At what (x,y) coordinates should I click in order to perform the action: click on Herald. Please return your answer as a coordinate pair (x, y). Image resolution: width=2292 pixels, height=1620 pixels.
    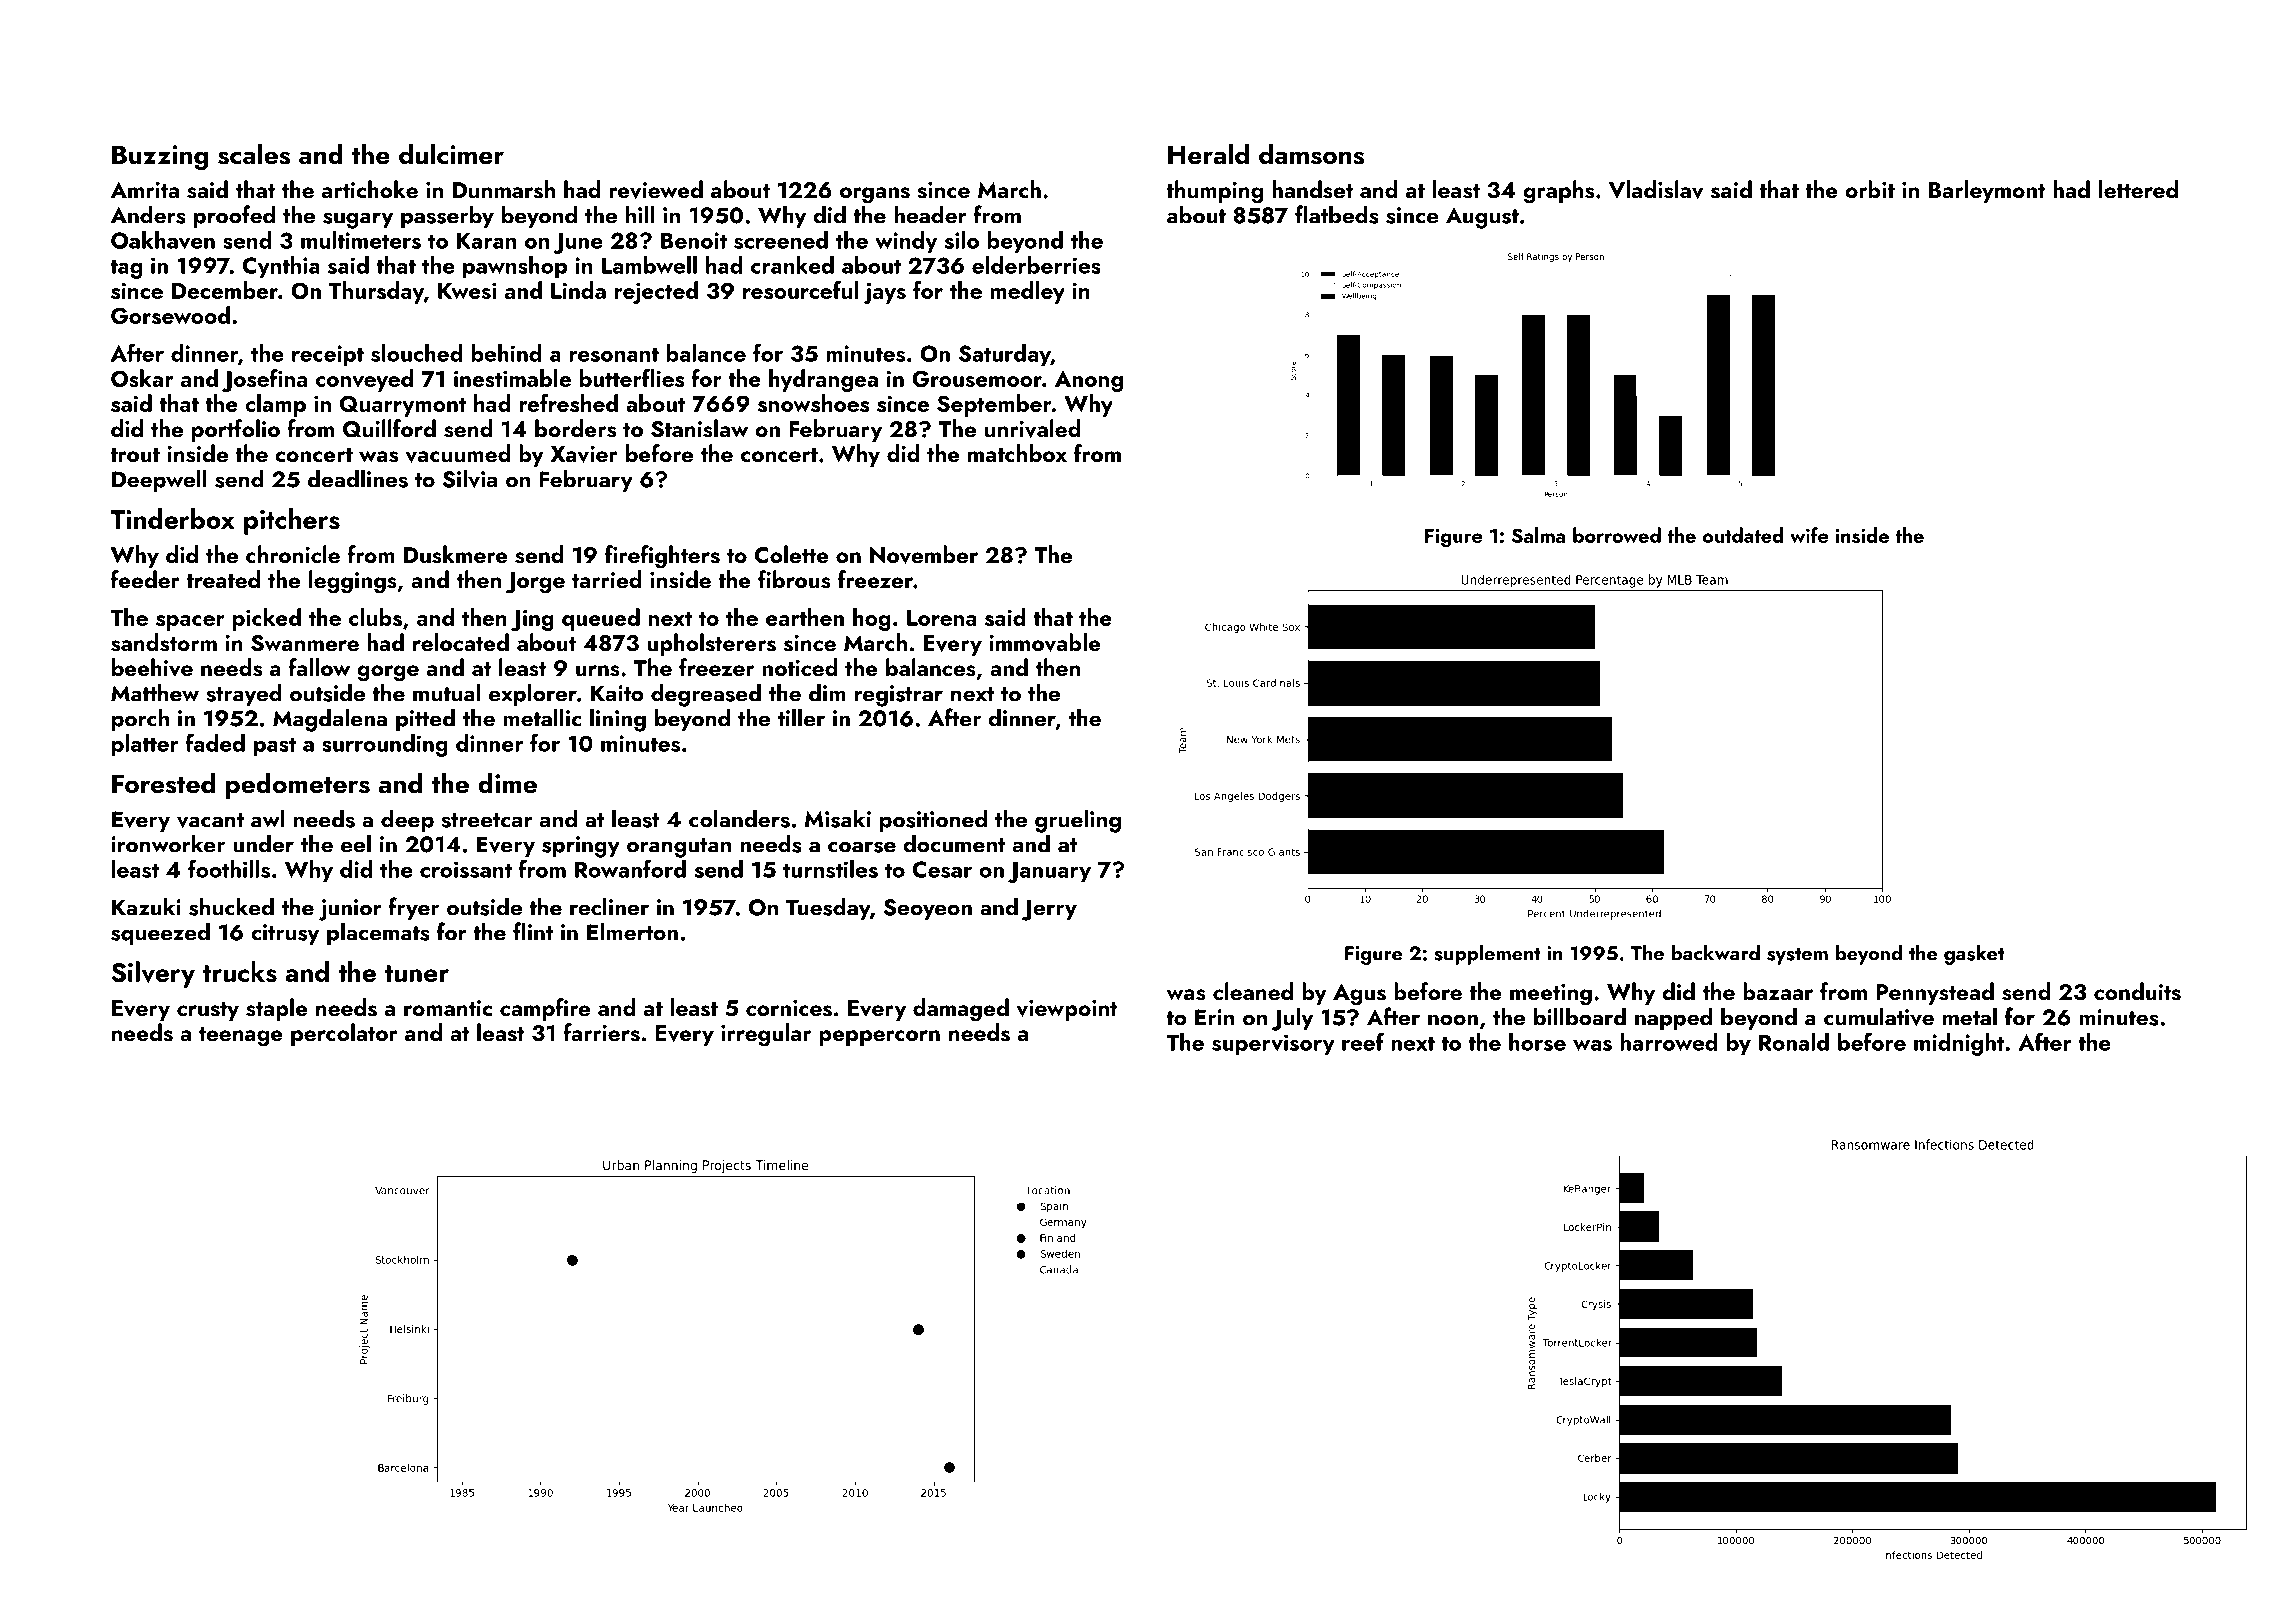
    Looking at the image, I should click on (1208, 153).
